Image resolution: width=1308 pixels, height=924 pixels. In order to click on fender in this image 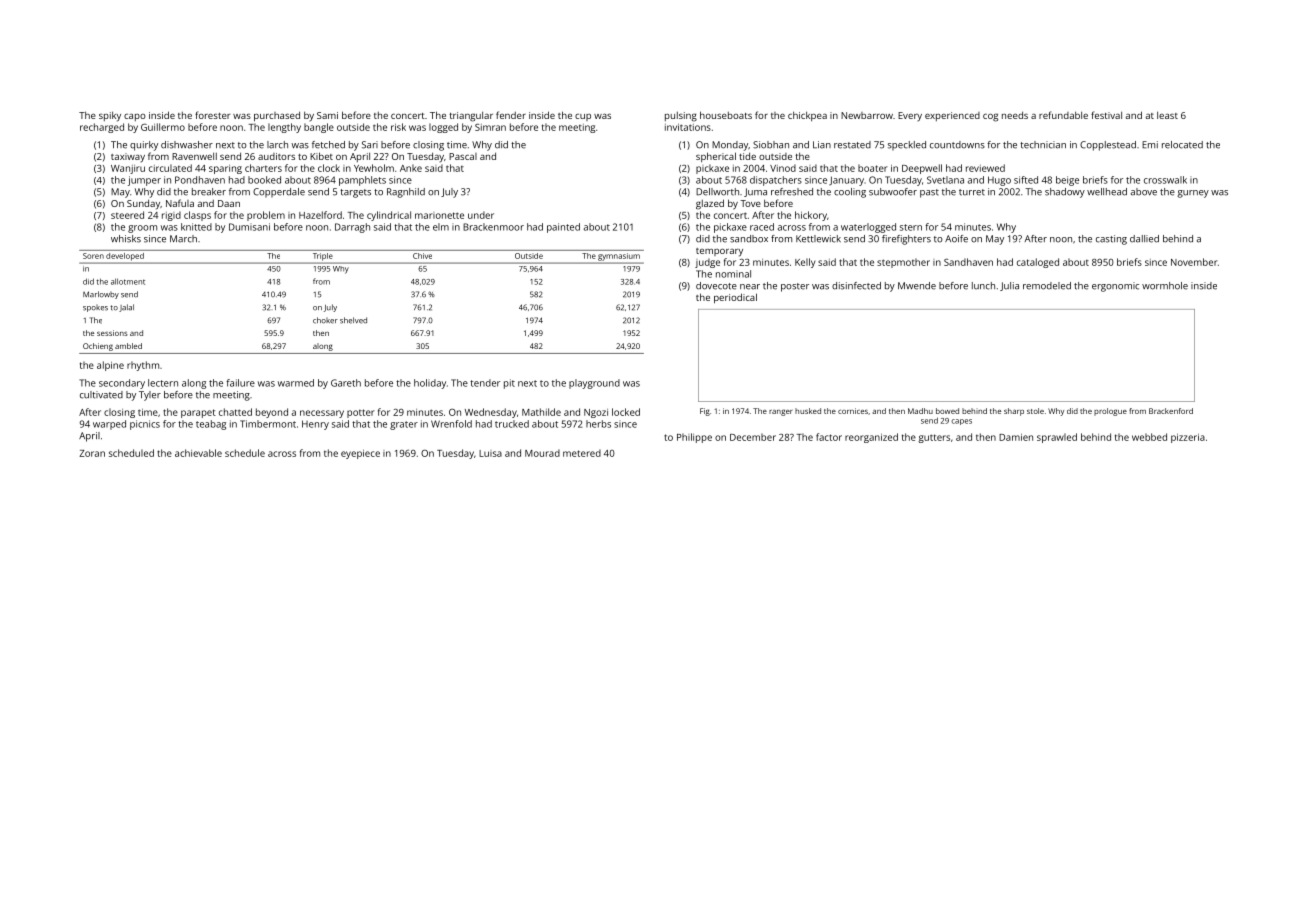, I will do `click(511, 115)`.
